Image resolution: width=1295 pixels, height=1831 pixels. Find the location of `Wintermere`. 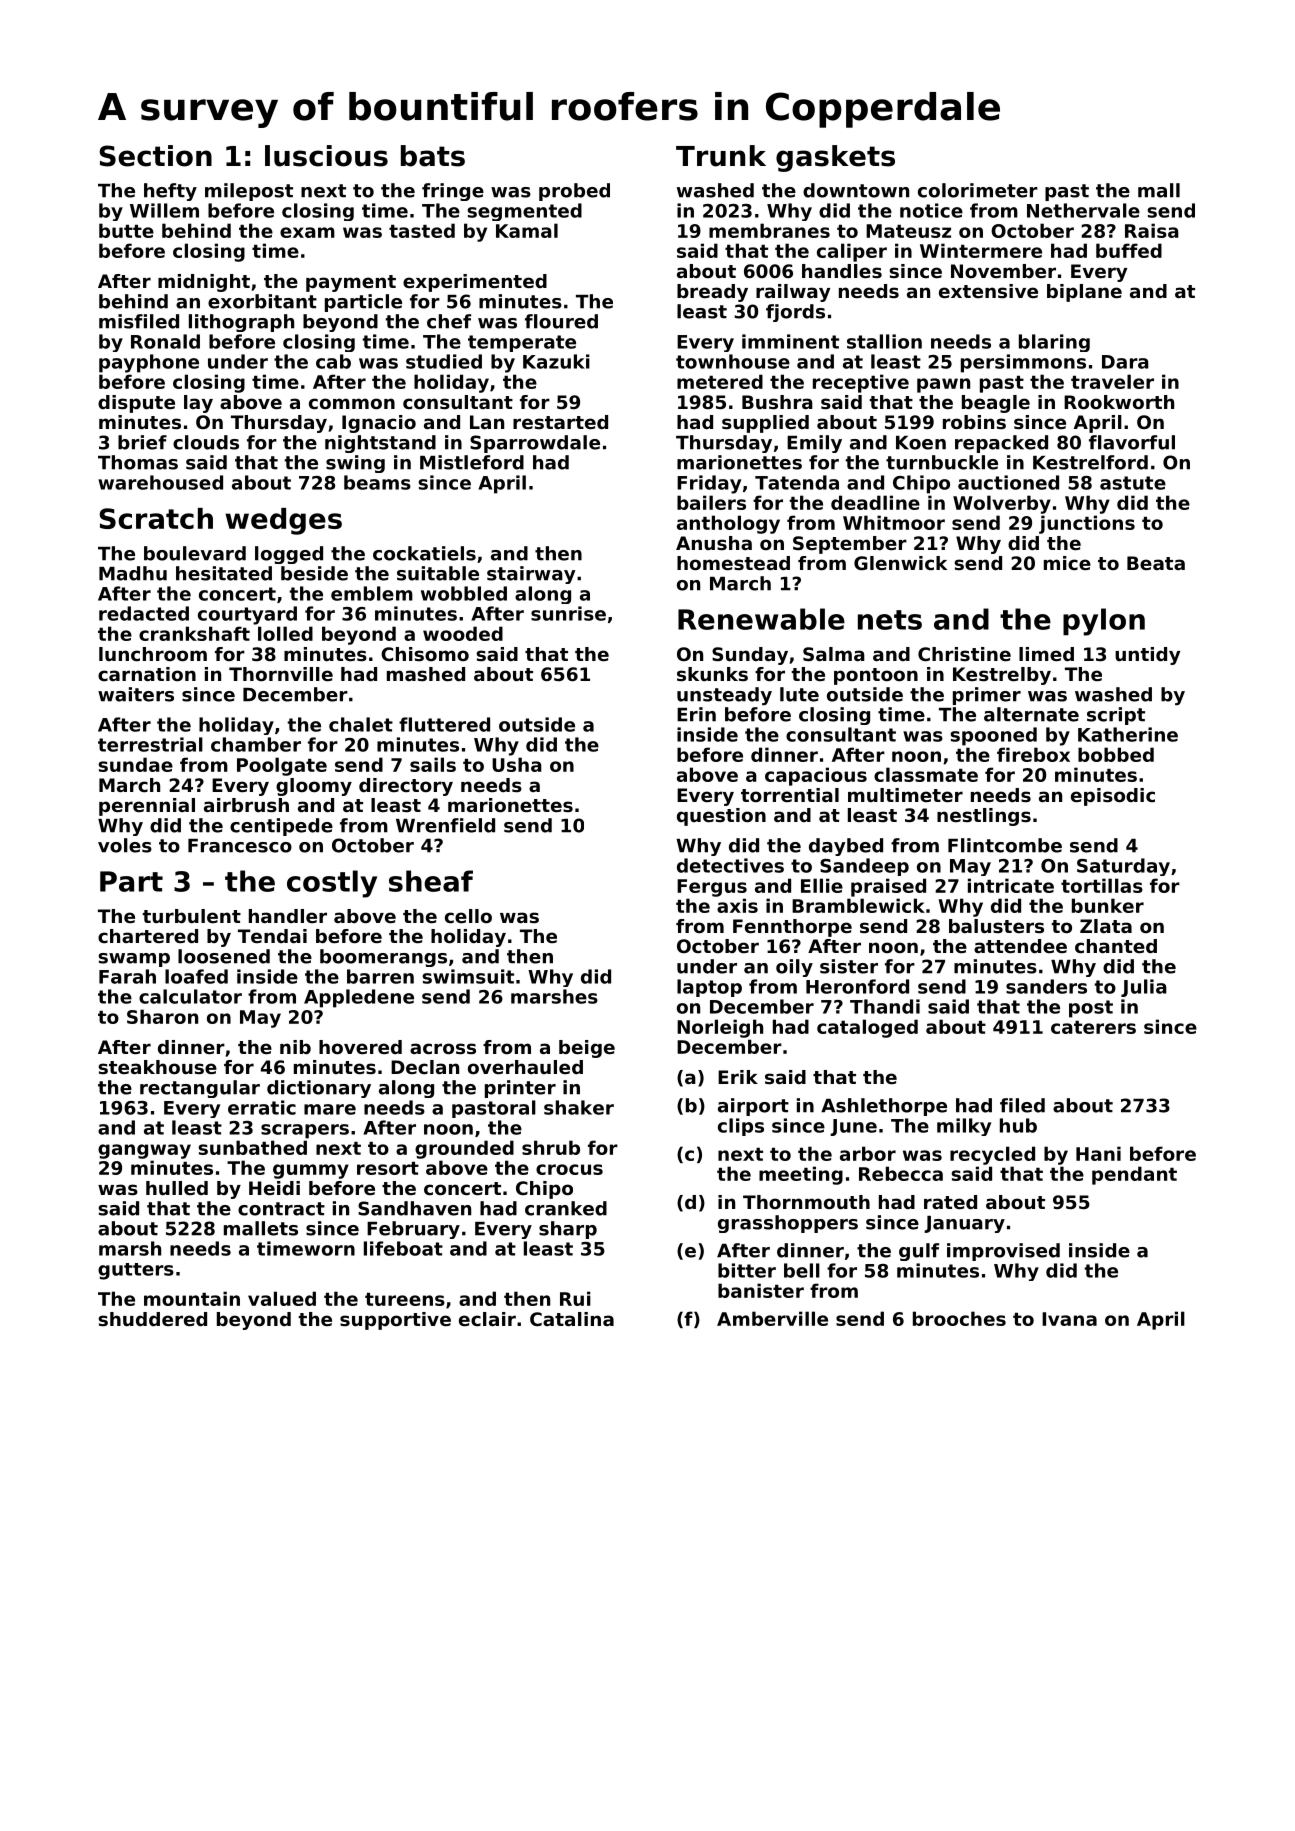

Wintermere is located at coordinates (981, 250).
